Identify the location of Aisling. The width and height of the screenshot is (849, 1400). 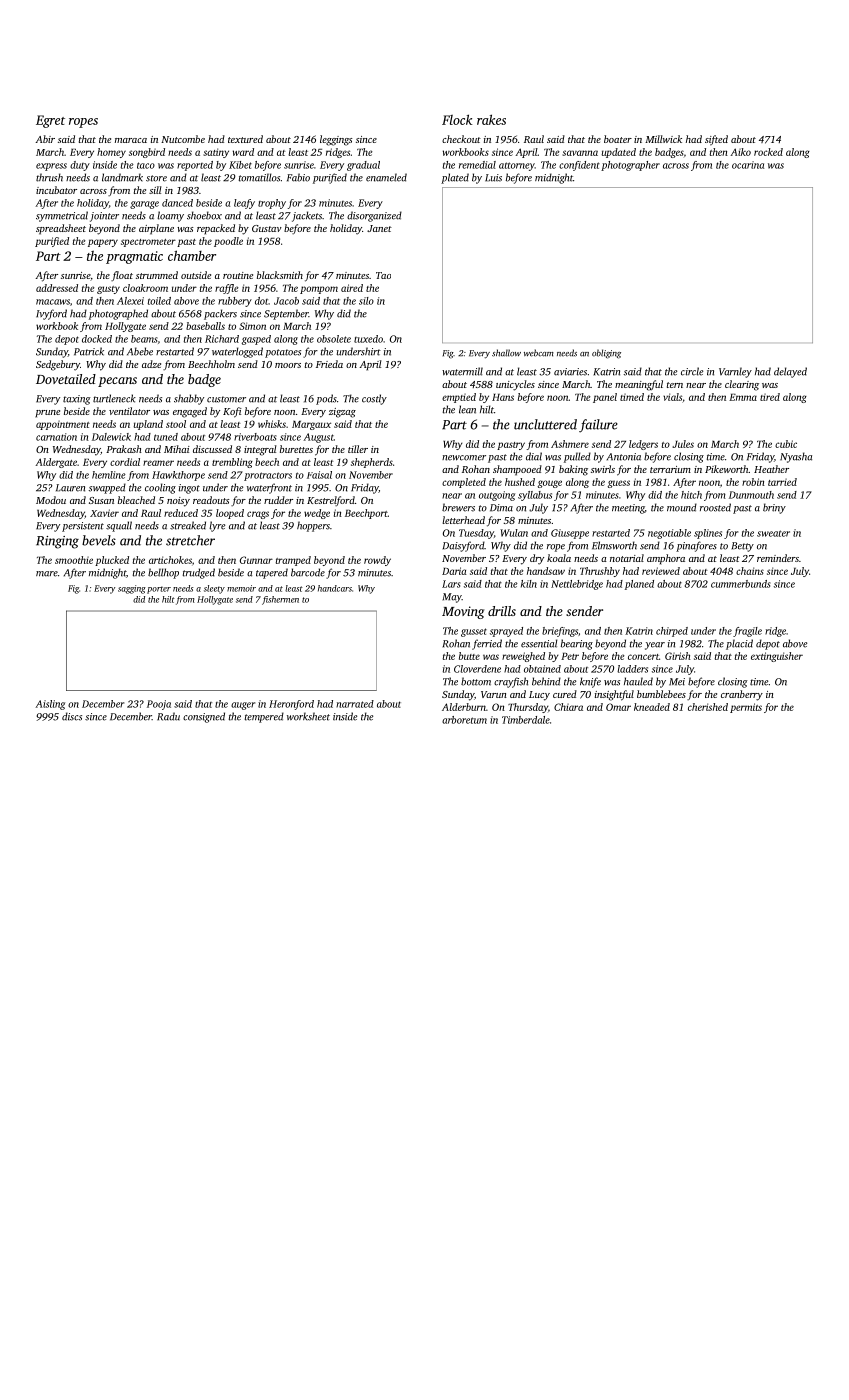
(50, 705).
